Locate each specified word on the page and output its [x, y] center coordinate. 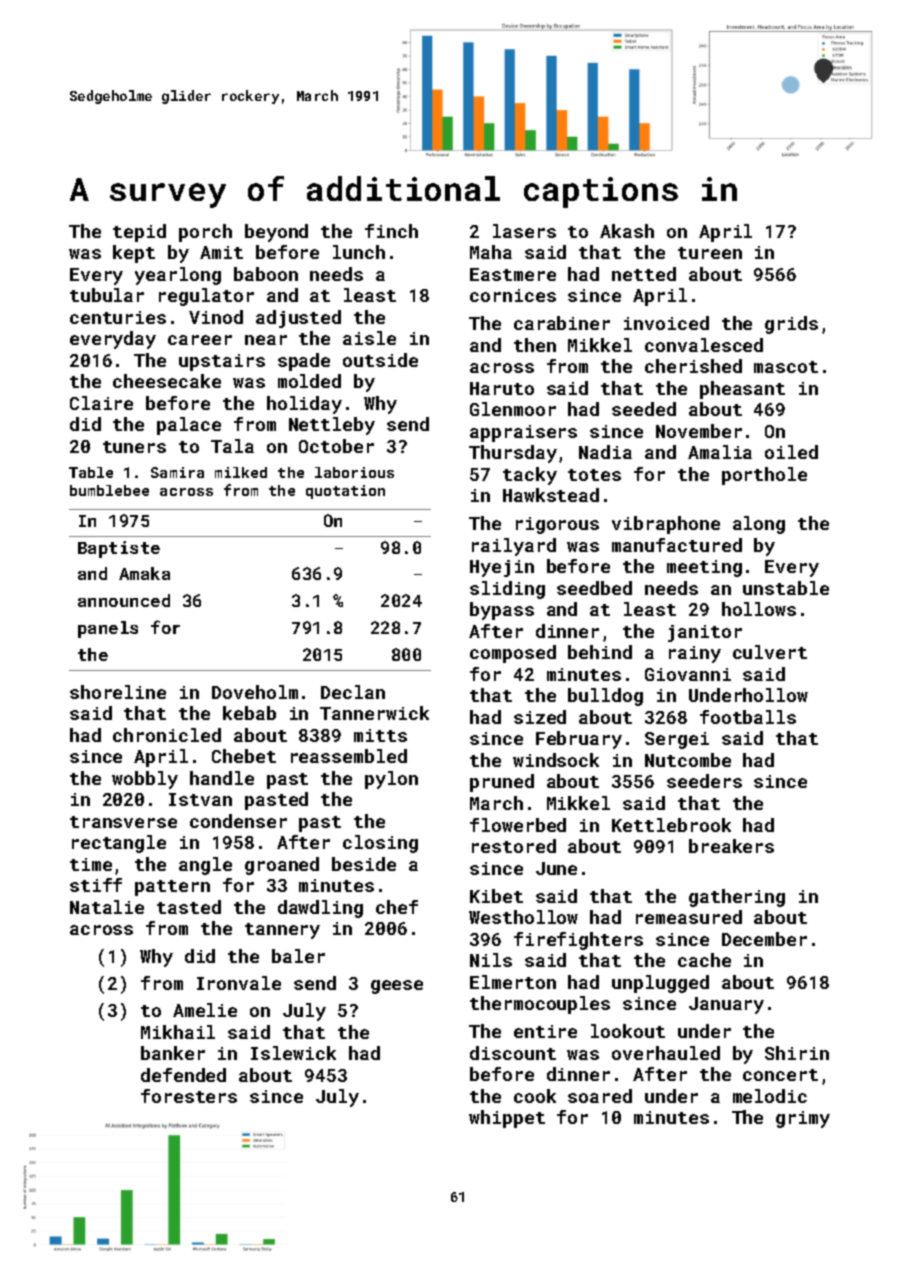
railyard [514, 547]
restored [514, 846]
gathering [737, 898]
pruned [502, 783]
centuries [118, 317]
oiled [791, 452]
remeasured [689, 917]
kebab [249, 713]
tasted [189, 907]
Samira [177, 472]
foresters [189, 1096]
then [535, 345]
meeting [704, 568]
